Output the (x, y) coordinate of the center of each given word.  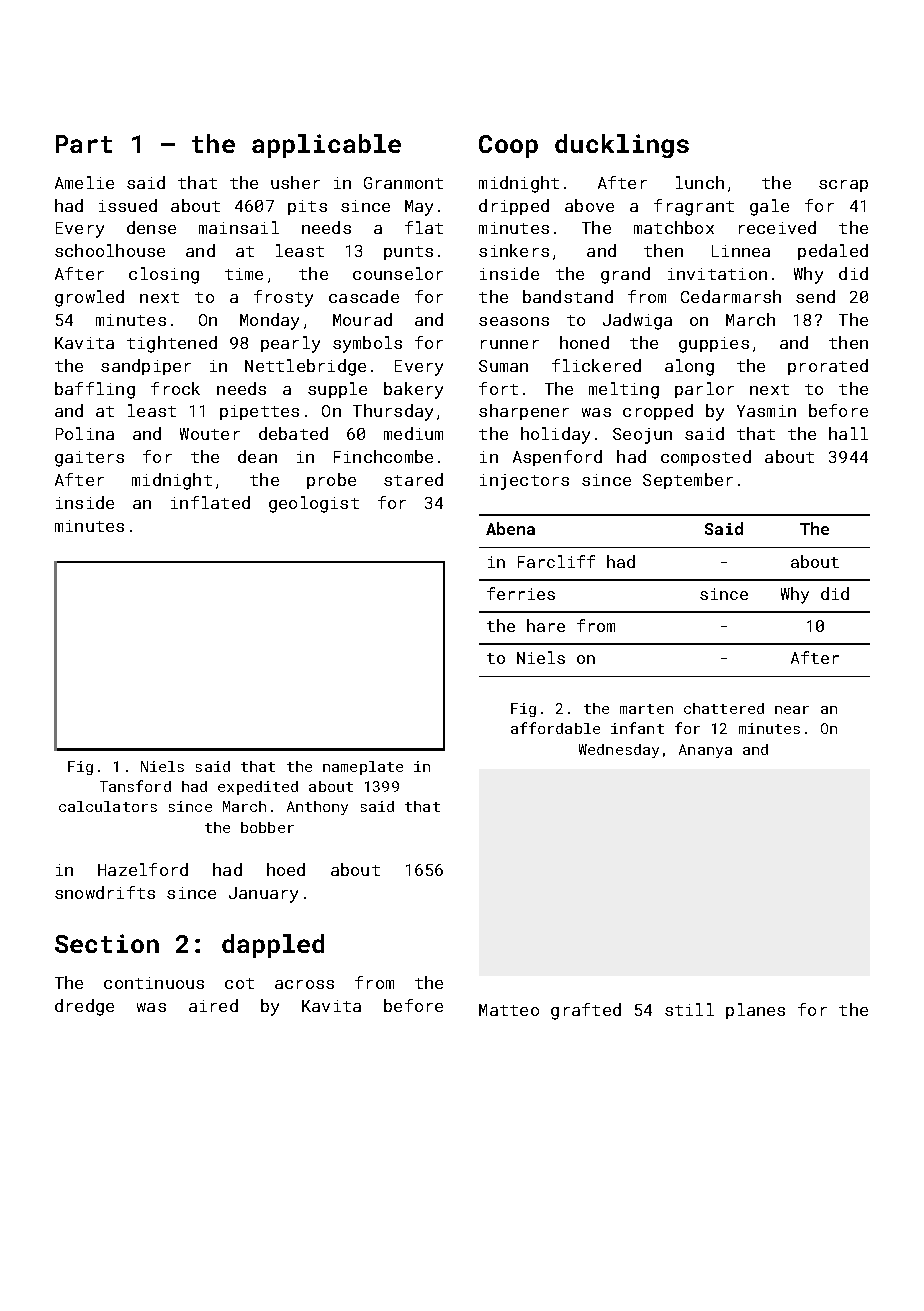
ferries (521, 593)
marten (646, 709)
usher (295, 182)
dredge (84, 1007)
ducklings (622, 146)
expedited (258, 788)
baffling (95, 390)
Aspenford (557, 458)
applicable (326, 146)
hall (848, 433)
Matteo (509, 1010)
